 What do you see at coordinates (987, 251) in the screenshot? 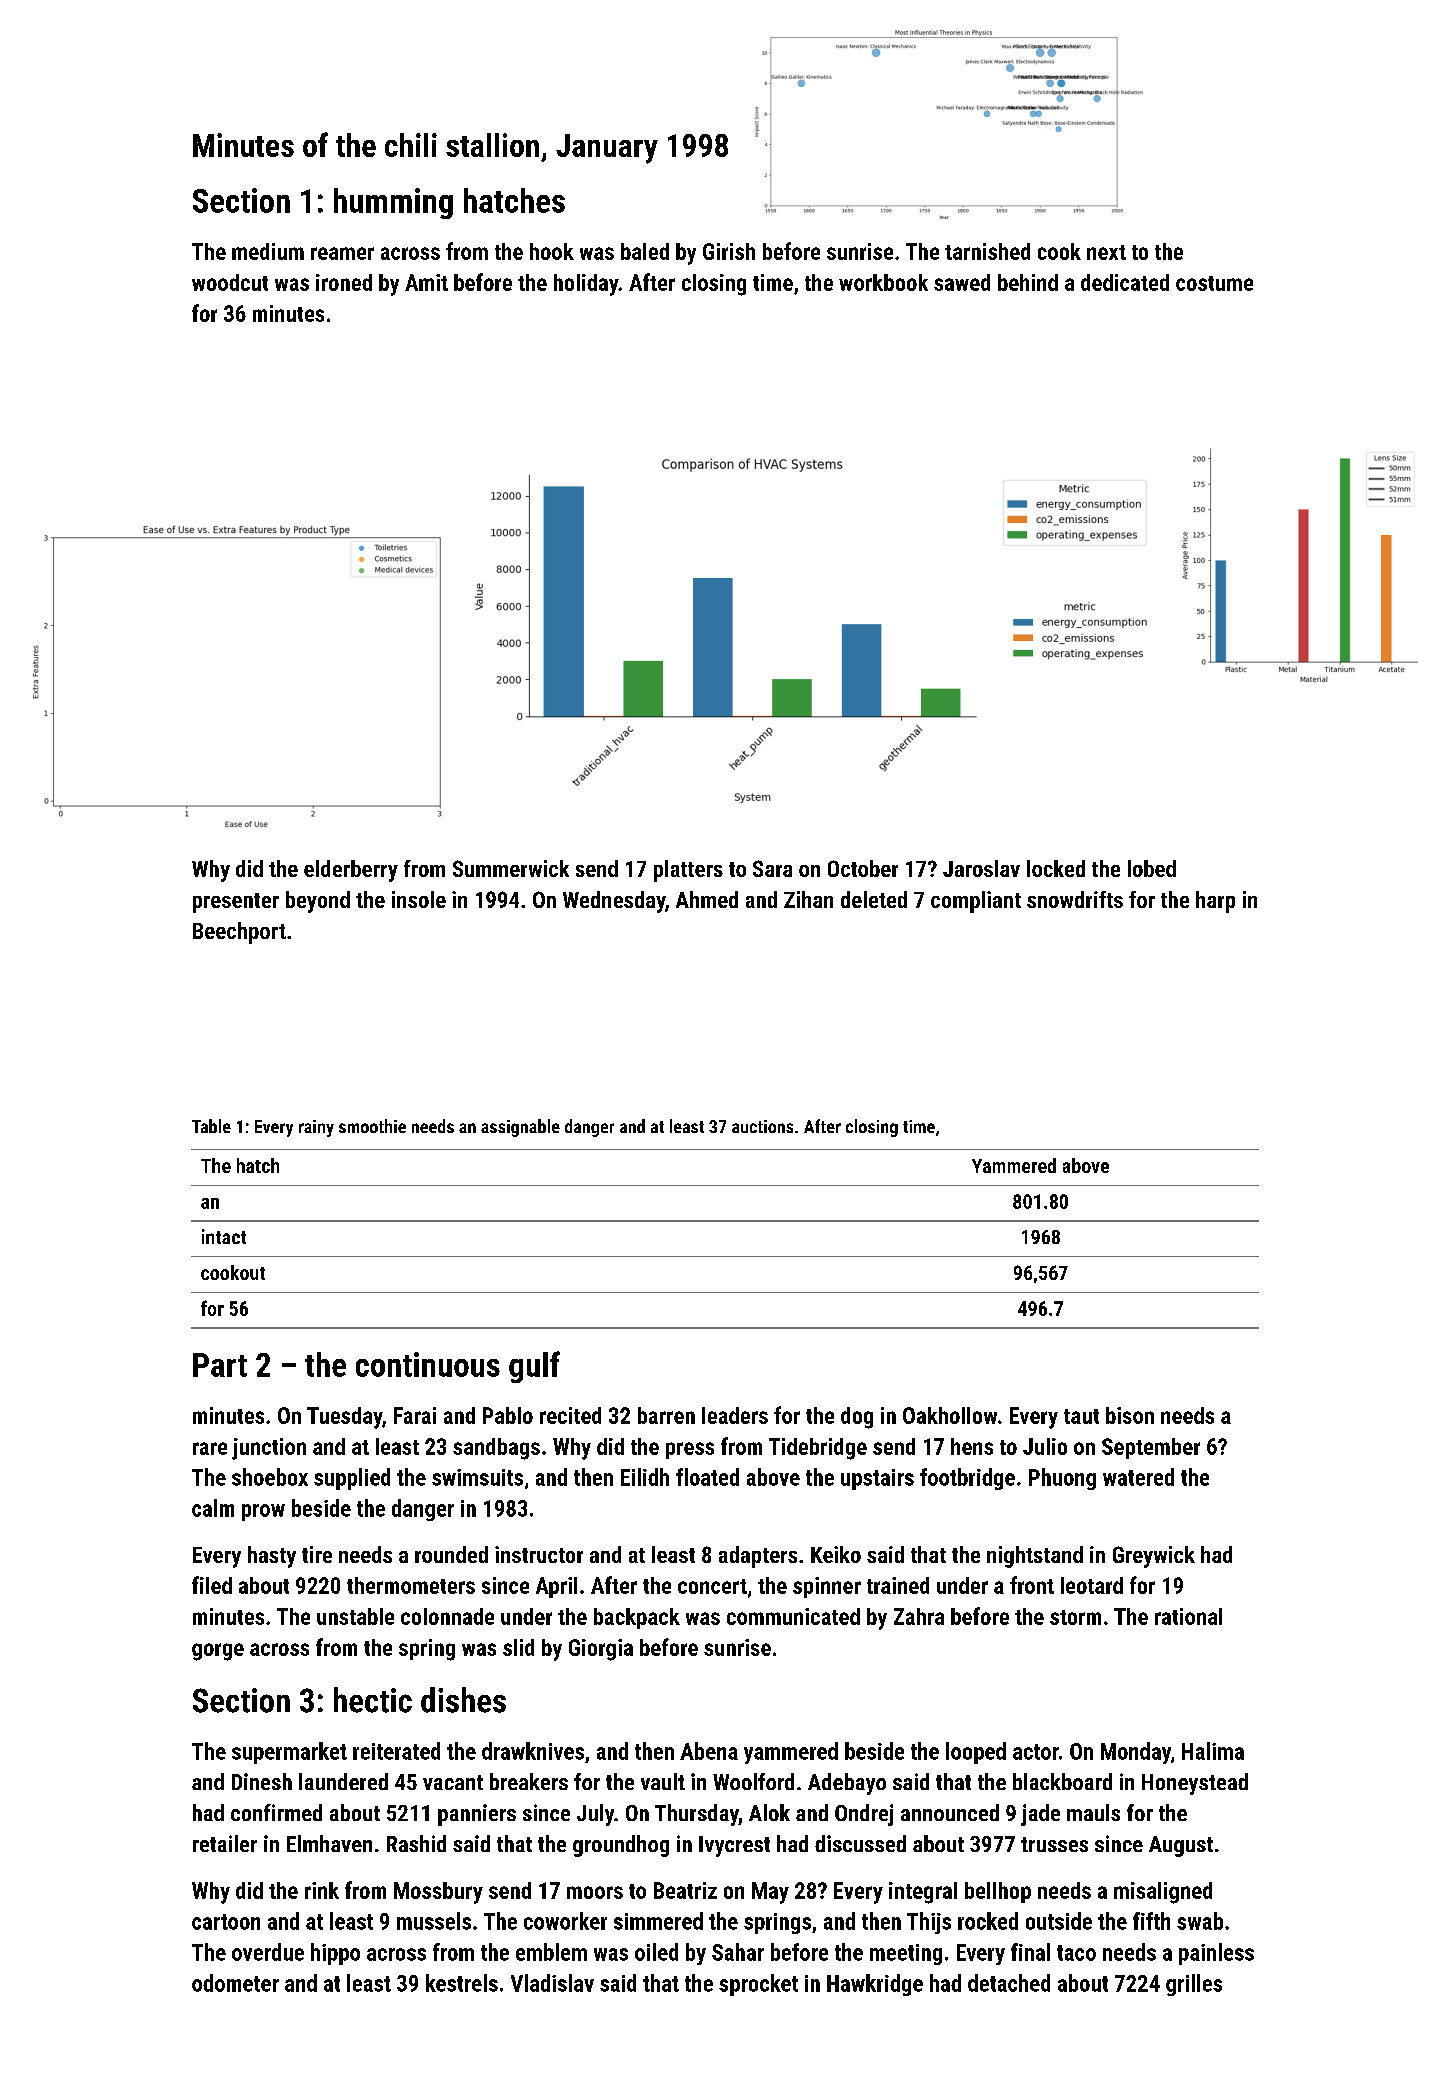
I see `tarnished` at bounding box center [987, 251].
